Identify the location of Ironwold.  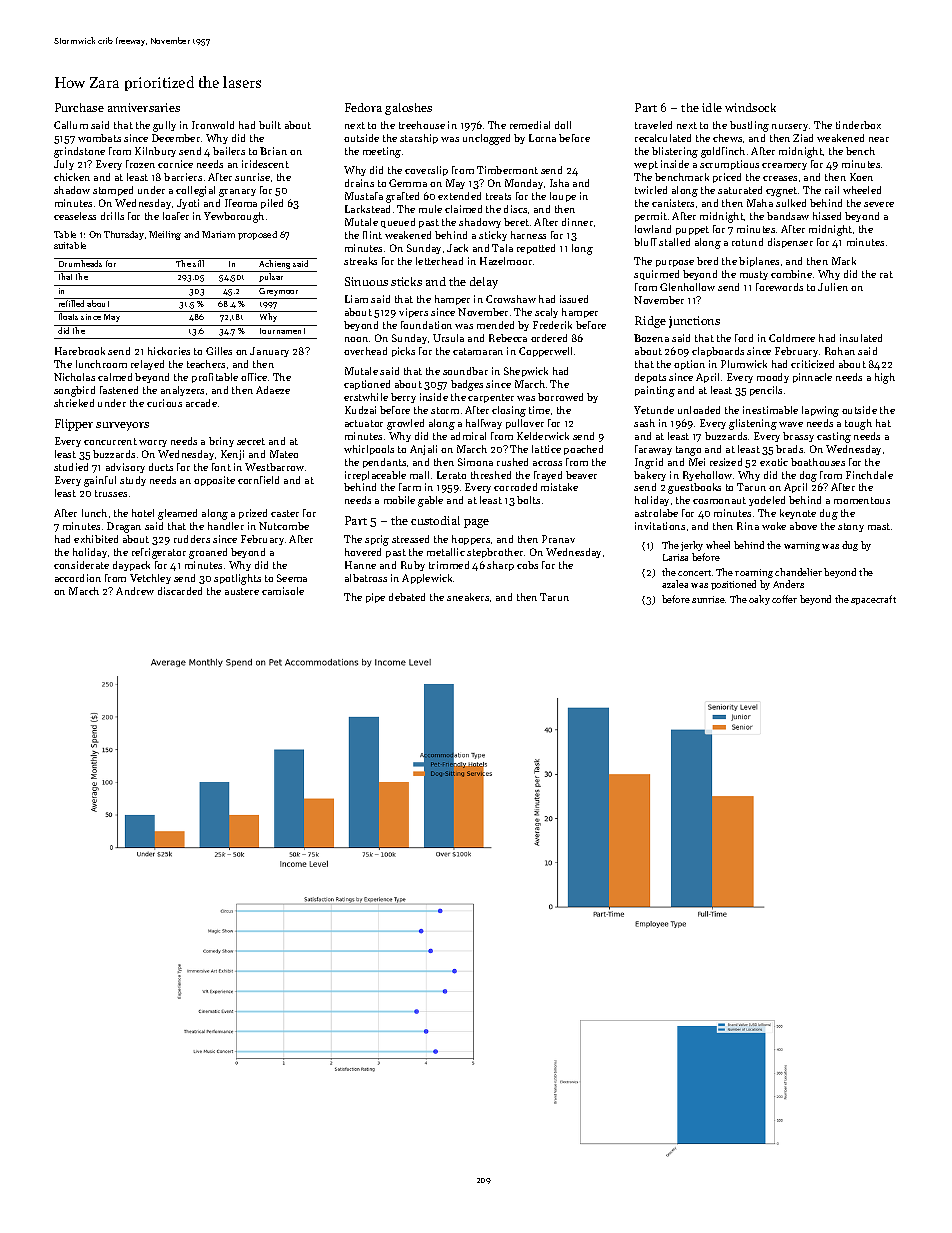
(213, 125).
